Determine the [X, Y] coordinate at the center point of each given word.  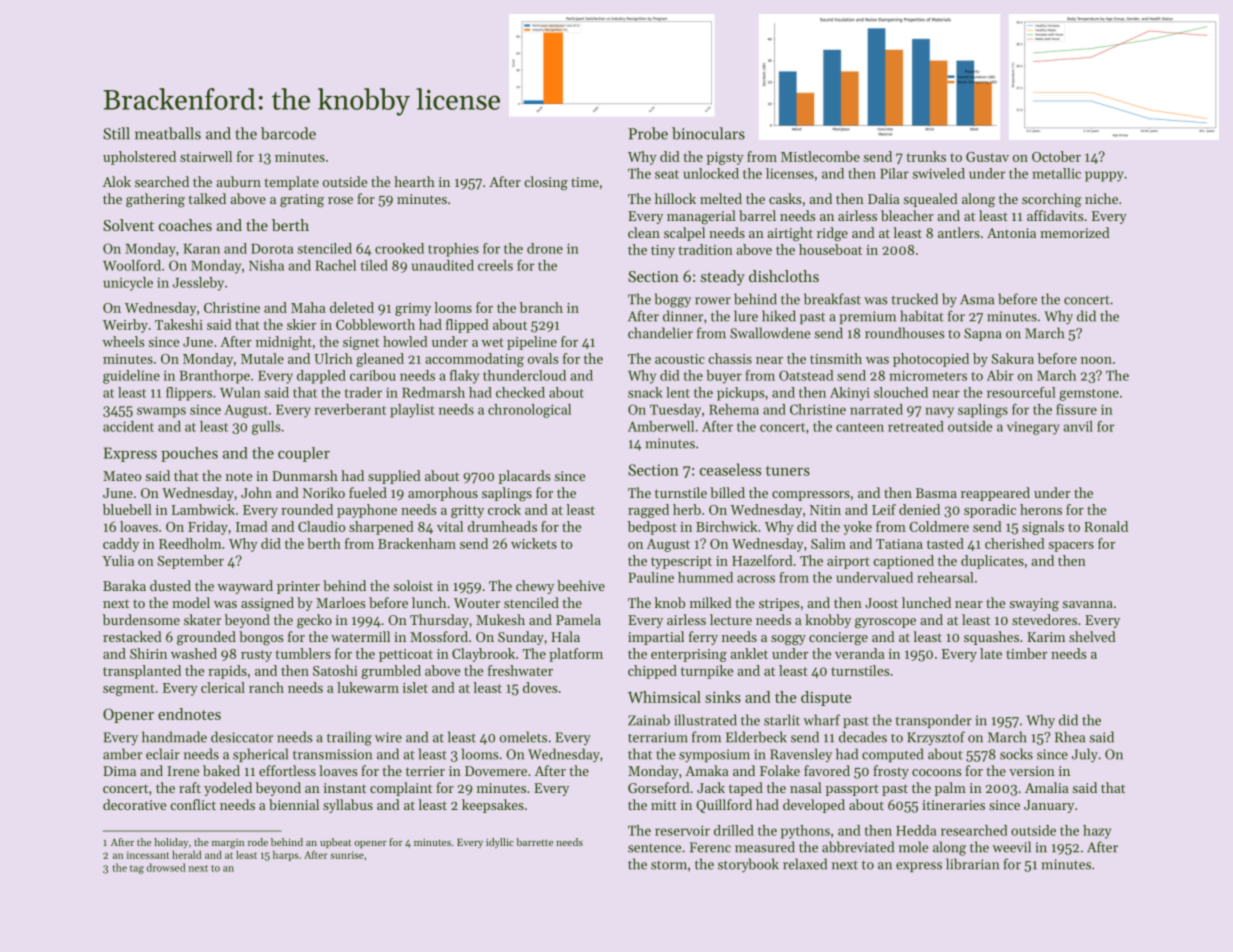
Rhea [1070, 737]
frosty [891, 772]
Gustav [987, 157]
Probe [648, 133]
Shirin [148, 653]
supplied [394, 477]
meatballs [168, 133]
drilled [734, 830]
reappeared [995, 494]
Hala [565, 636]
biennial [294, 804]
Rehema [734, 409]
